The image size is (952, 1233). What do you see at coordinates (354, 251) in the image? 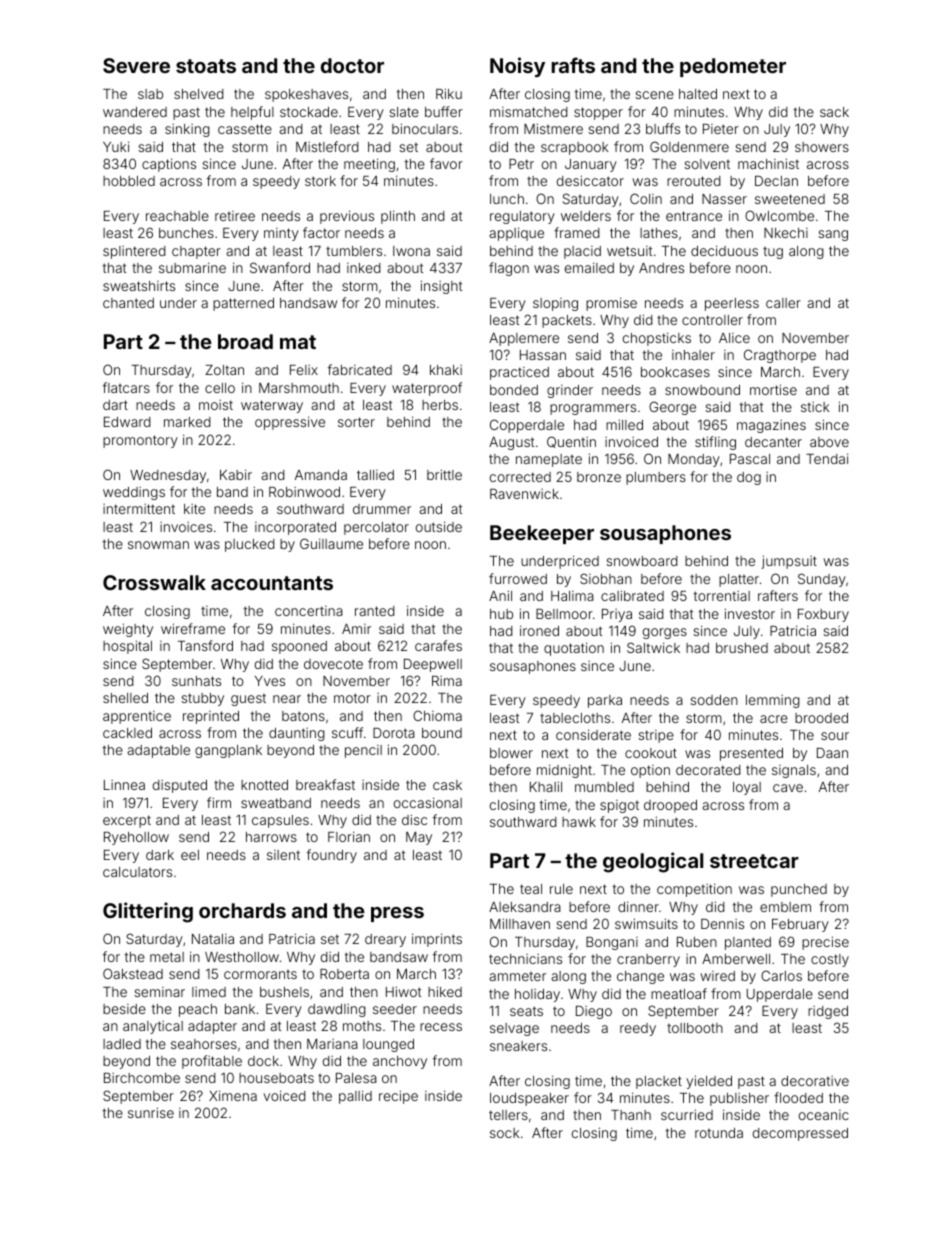
I see `tumblers` at bounding box center [354, 251].
